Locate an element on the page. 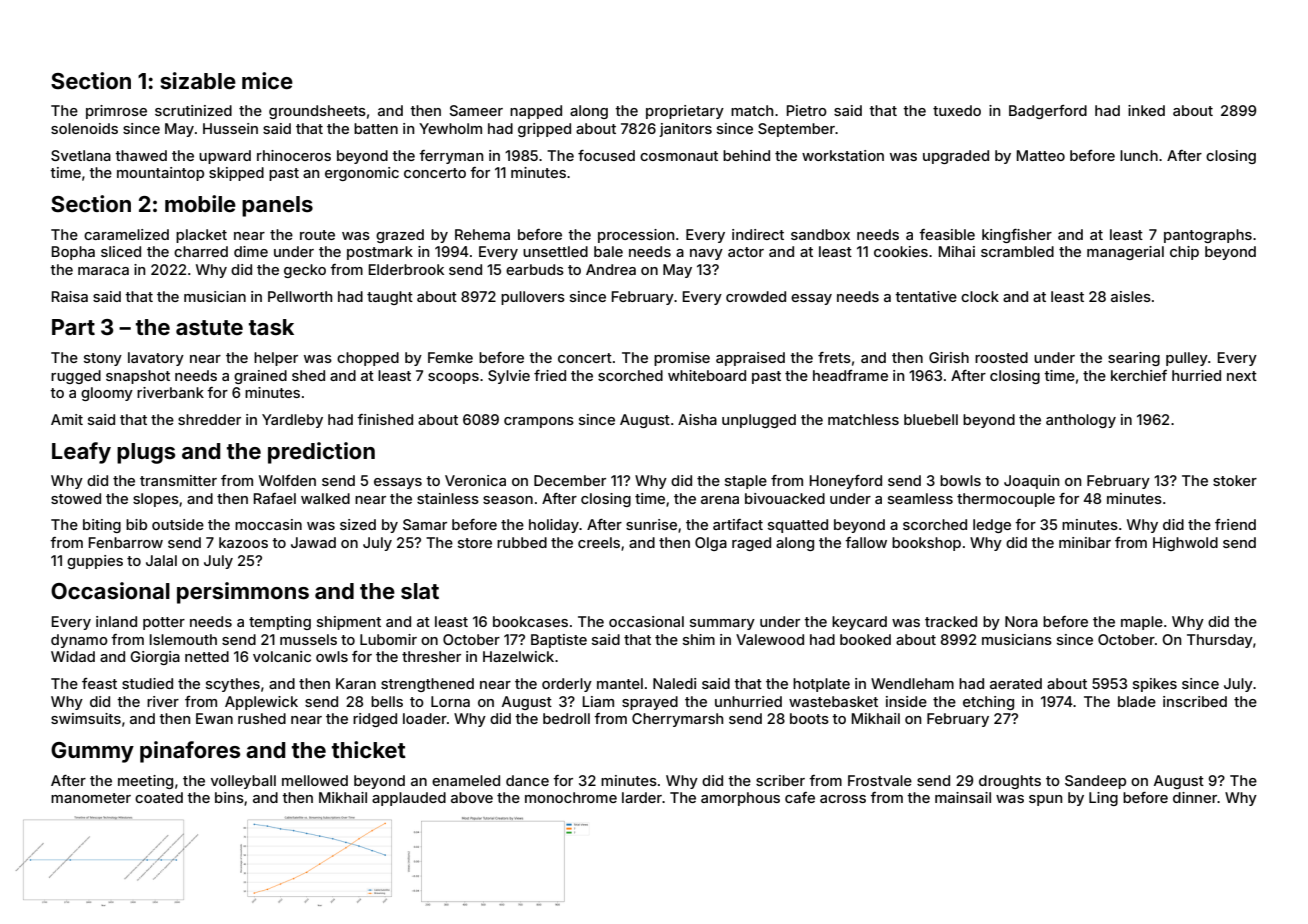 This document has width=1308, height=924. larder is located at coordinates (642, 797).
